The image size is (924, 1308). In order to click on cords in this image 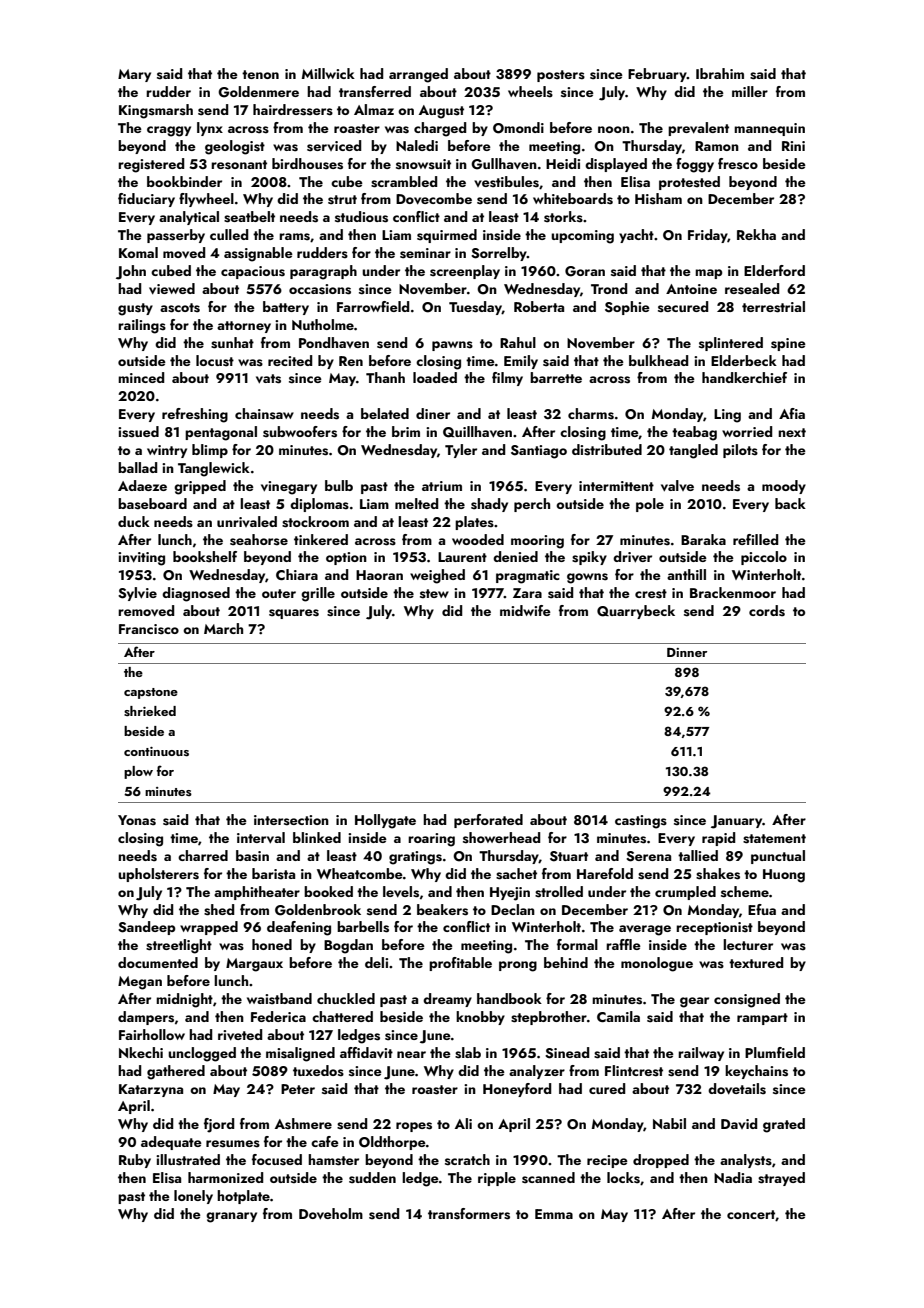, I will do `click(767, 611)`.
